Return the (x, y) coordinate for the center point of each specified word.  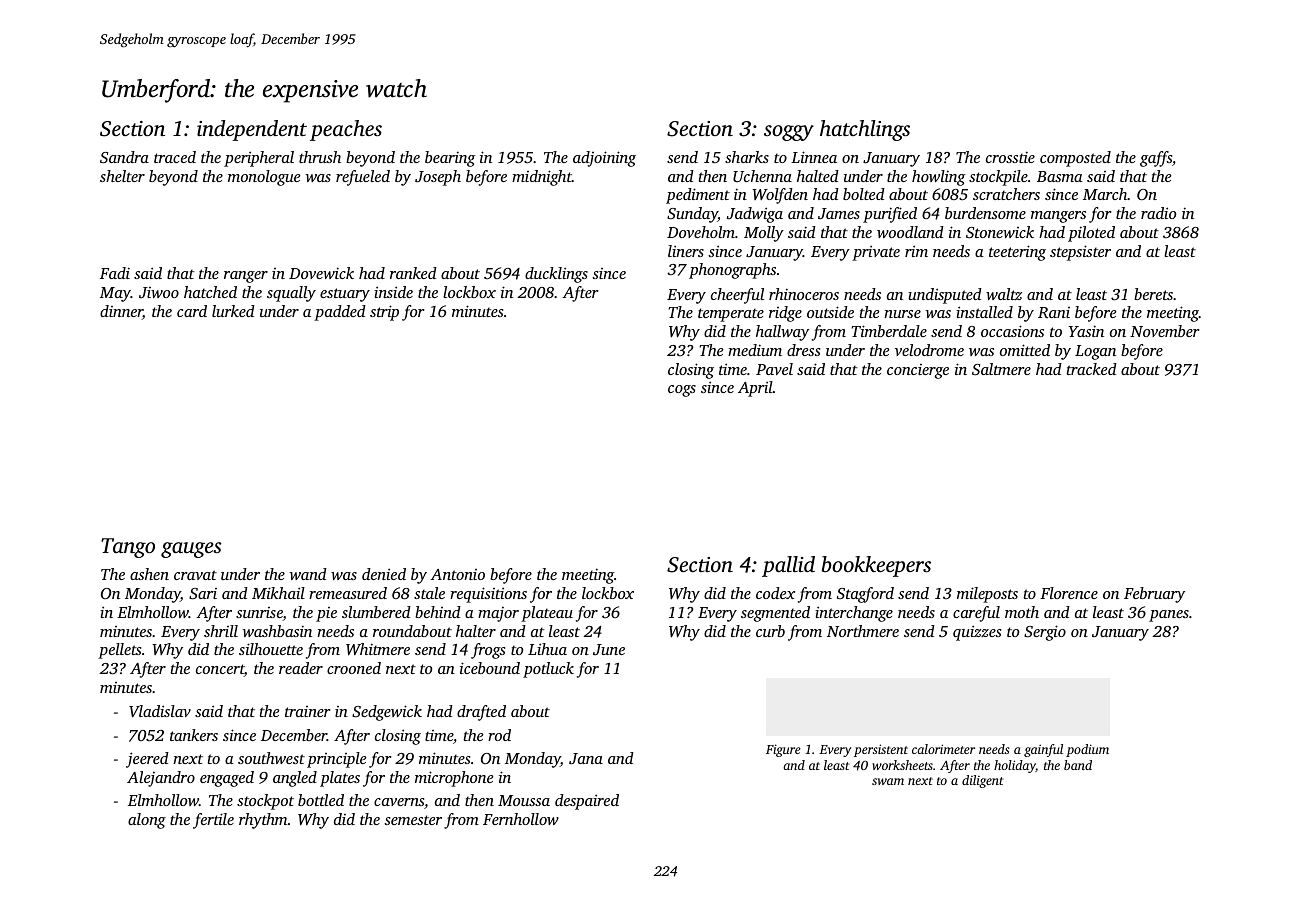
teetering (1017, 253)
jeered (147, 760)
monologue (264, 178)
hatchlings (865, 130)
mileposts (987, 595)
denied (384, 574)
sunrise (259, 614)
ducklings (556, 275)
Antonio (457, 574)
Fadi (115, 273)
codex (775, 593)
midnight (542, 178)
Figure (783, 750)
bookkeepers (876, 566)
